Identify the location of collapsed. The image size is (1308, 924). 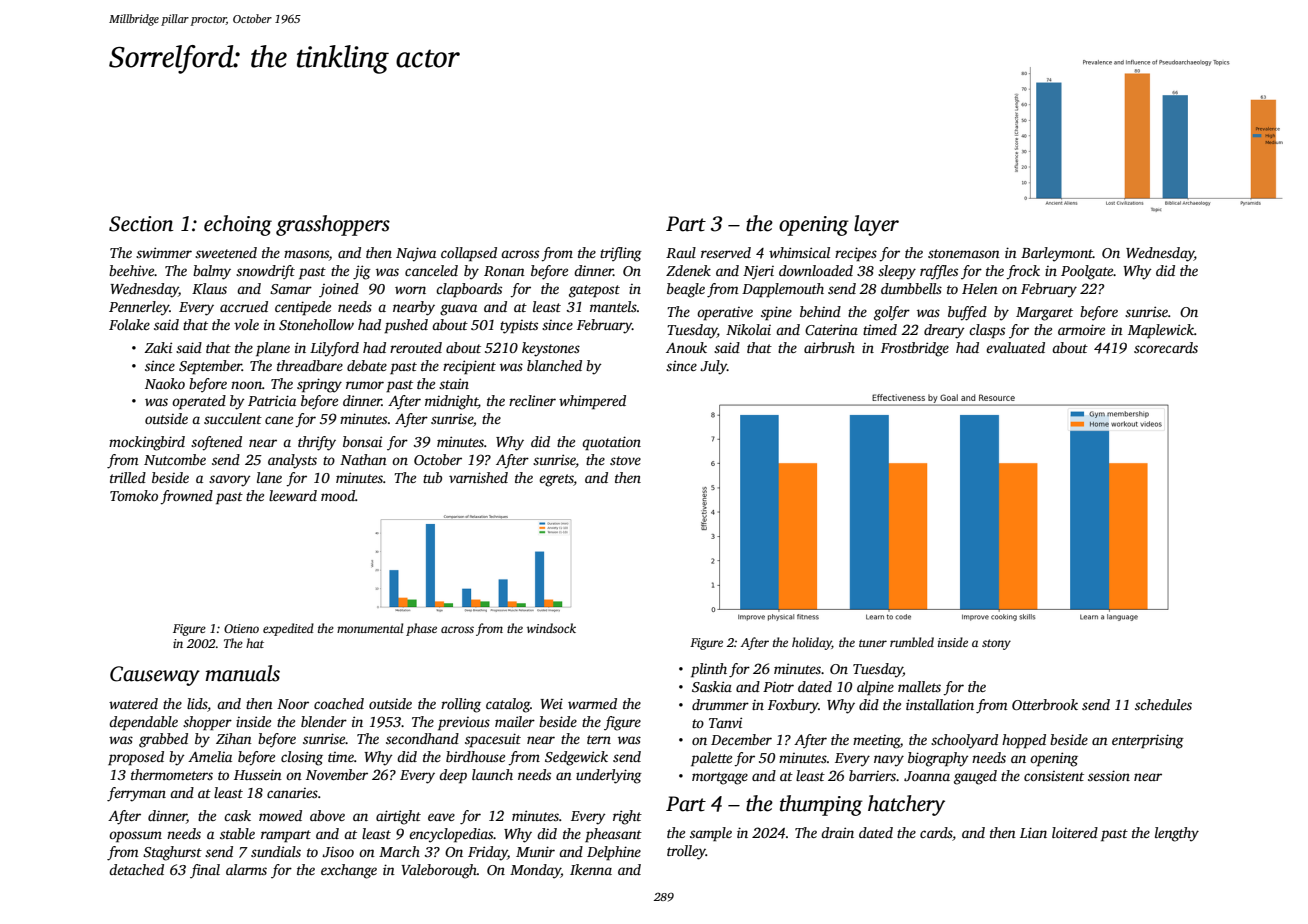
(469, 254).
